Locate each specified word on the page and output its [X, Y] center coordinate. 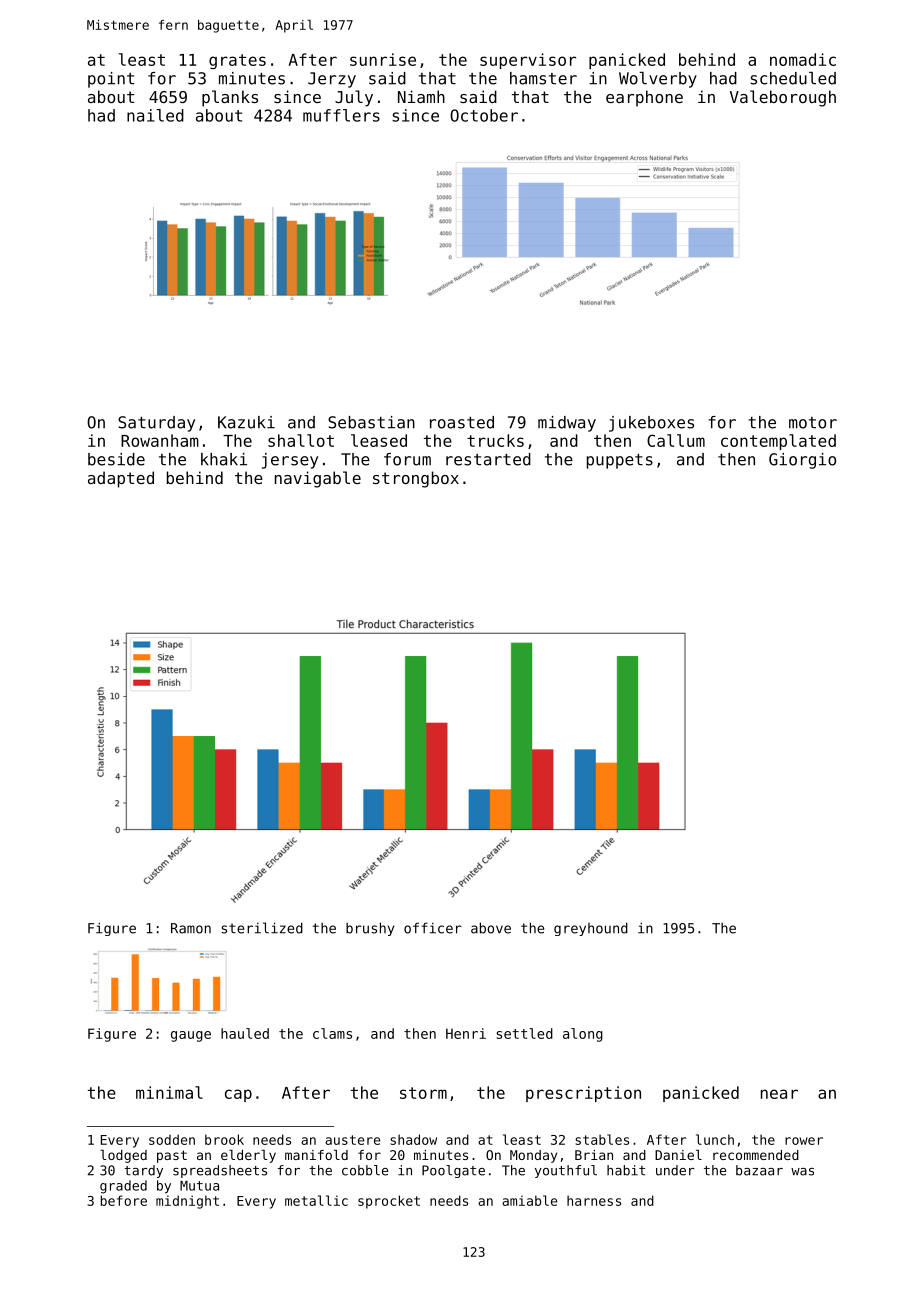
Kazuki [246, 422]
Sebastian [371, 422]
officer [433, 928]
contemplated [778, 442]
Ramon [191, 928]
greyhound [591, 929]
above [491, 928]
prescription [583, 1094]
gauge [191, 1036]
